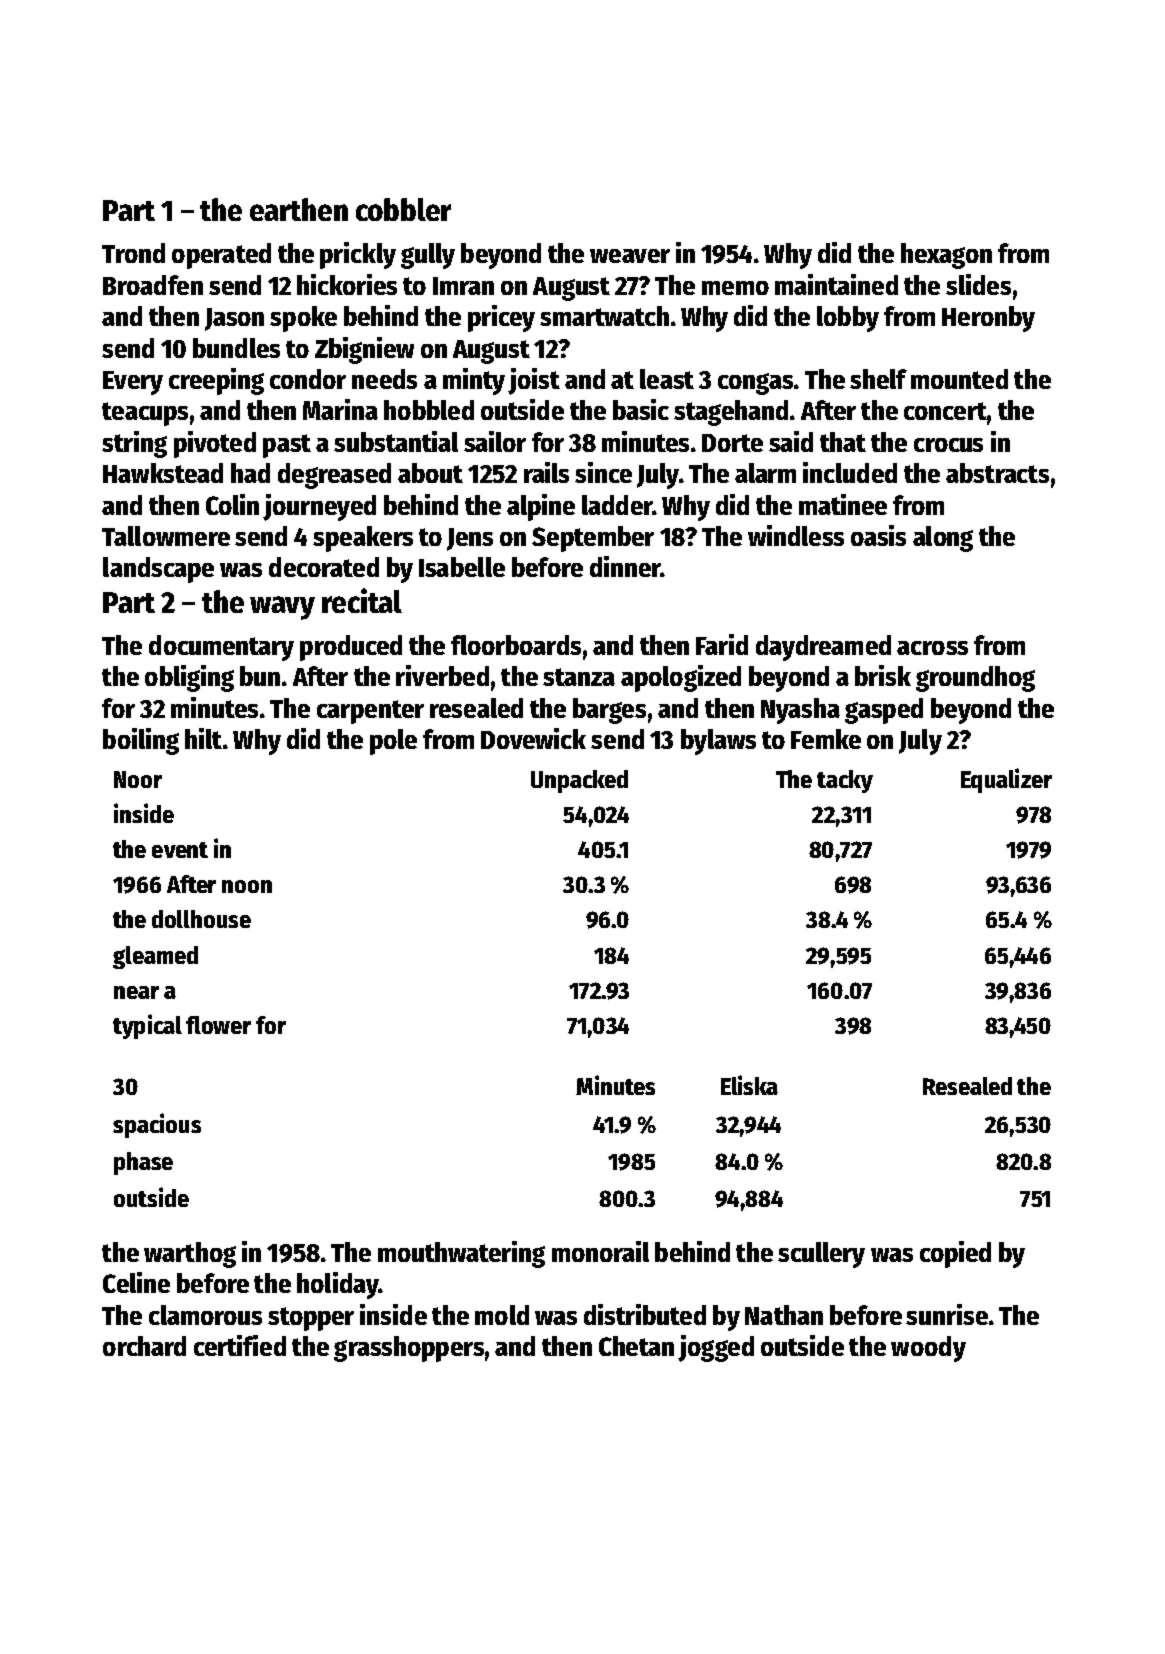  I want to click on matinee, so click(843, 504).
